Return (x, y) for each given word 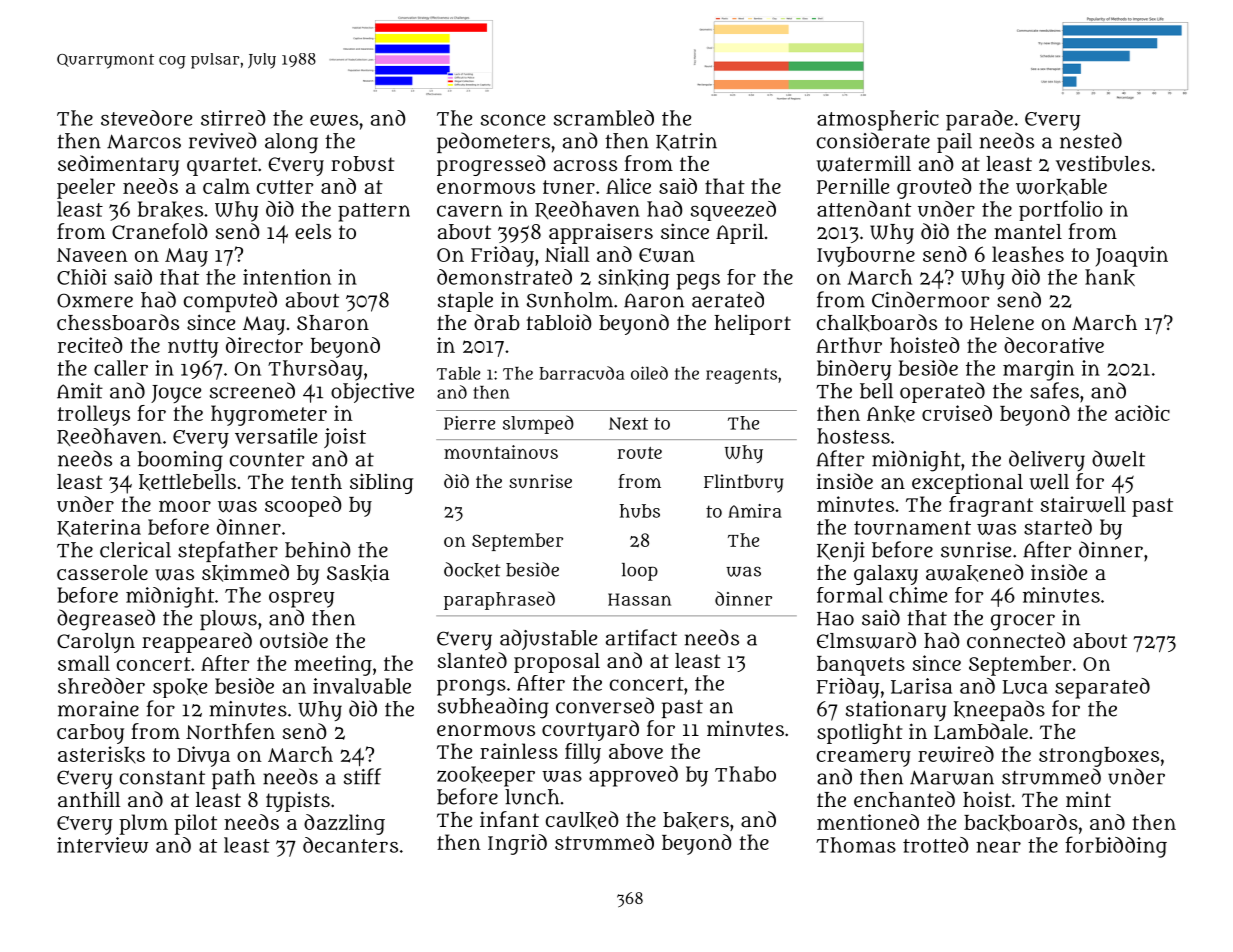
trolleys (93, 415)
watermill (864, 163)
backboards (1021, 823)
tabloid (559, 322)
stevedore (146, 118)
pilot (195, 824)
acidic (1142, 413)
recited (90, 345)
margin (1038, 370)
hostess (853, 436)
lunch (532, 797)
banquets (861, 666)
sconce (513, 120)
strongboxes (1099, 757)
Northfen (230, 731)
